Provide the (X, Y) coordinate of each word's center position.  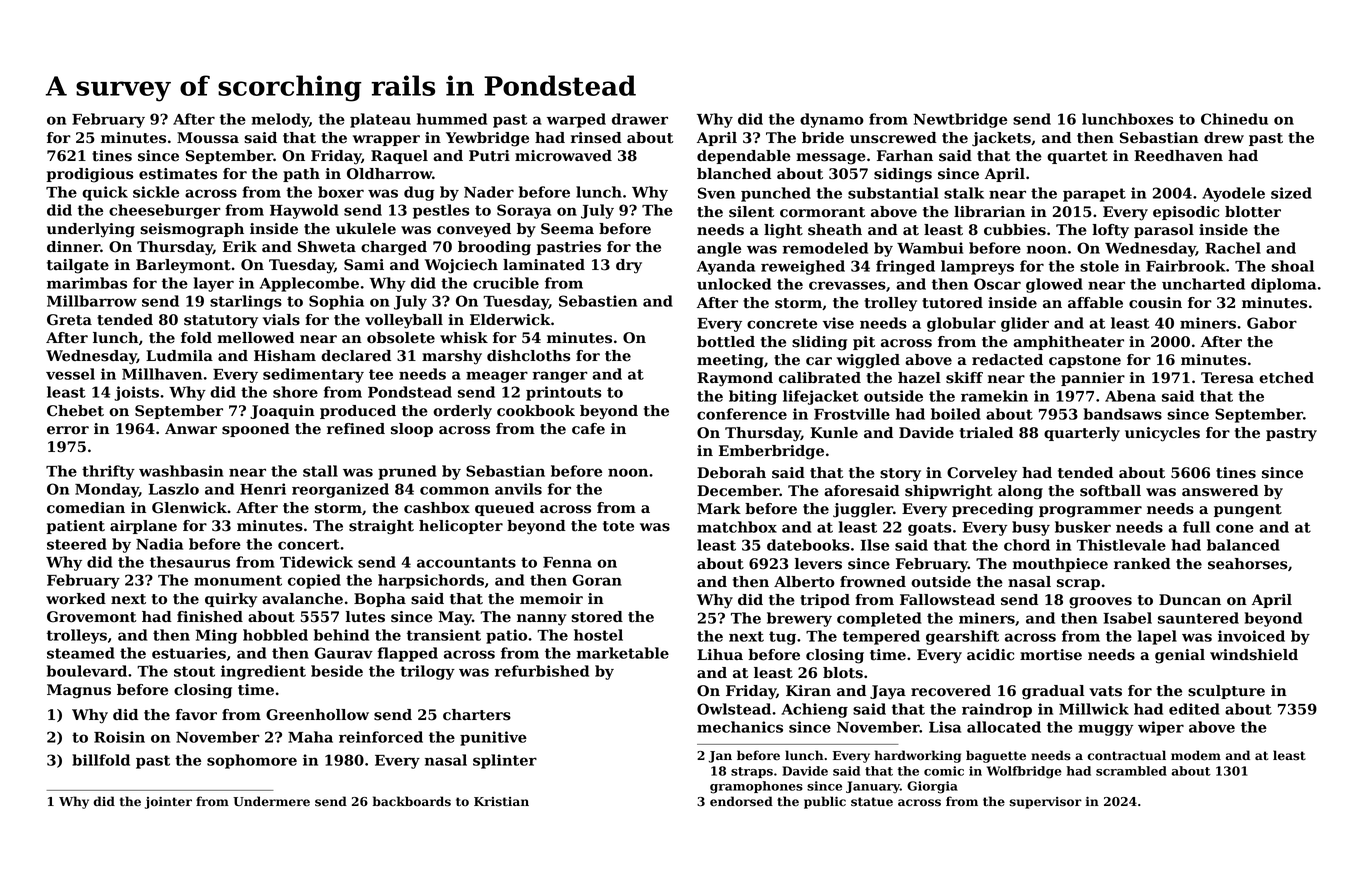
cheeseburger (165, 211)
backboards (412, 801)
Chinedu (1234, 119)
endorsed (741, 801)
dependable (744, 157)
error (68, 430)
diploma (1283, 285)
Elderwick (510, 320)
